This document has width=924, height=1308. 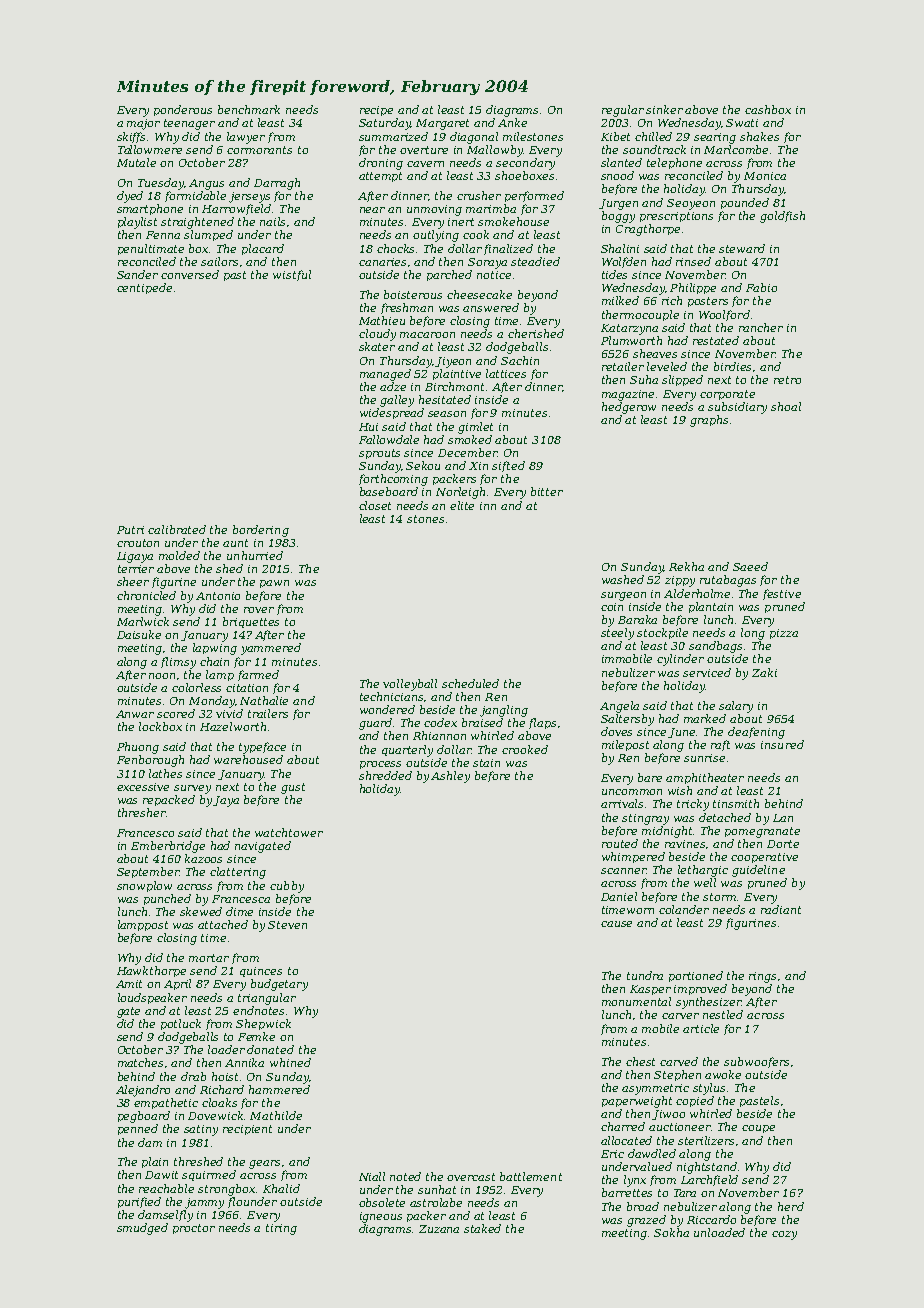 What do you see at coordinates (525, 749) in the document?
I see `crooked` at bounding box center [525, 749].
